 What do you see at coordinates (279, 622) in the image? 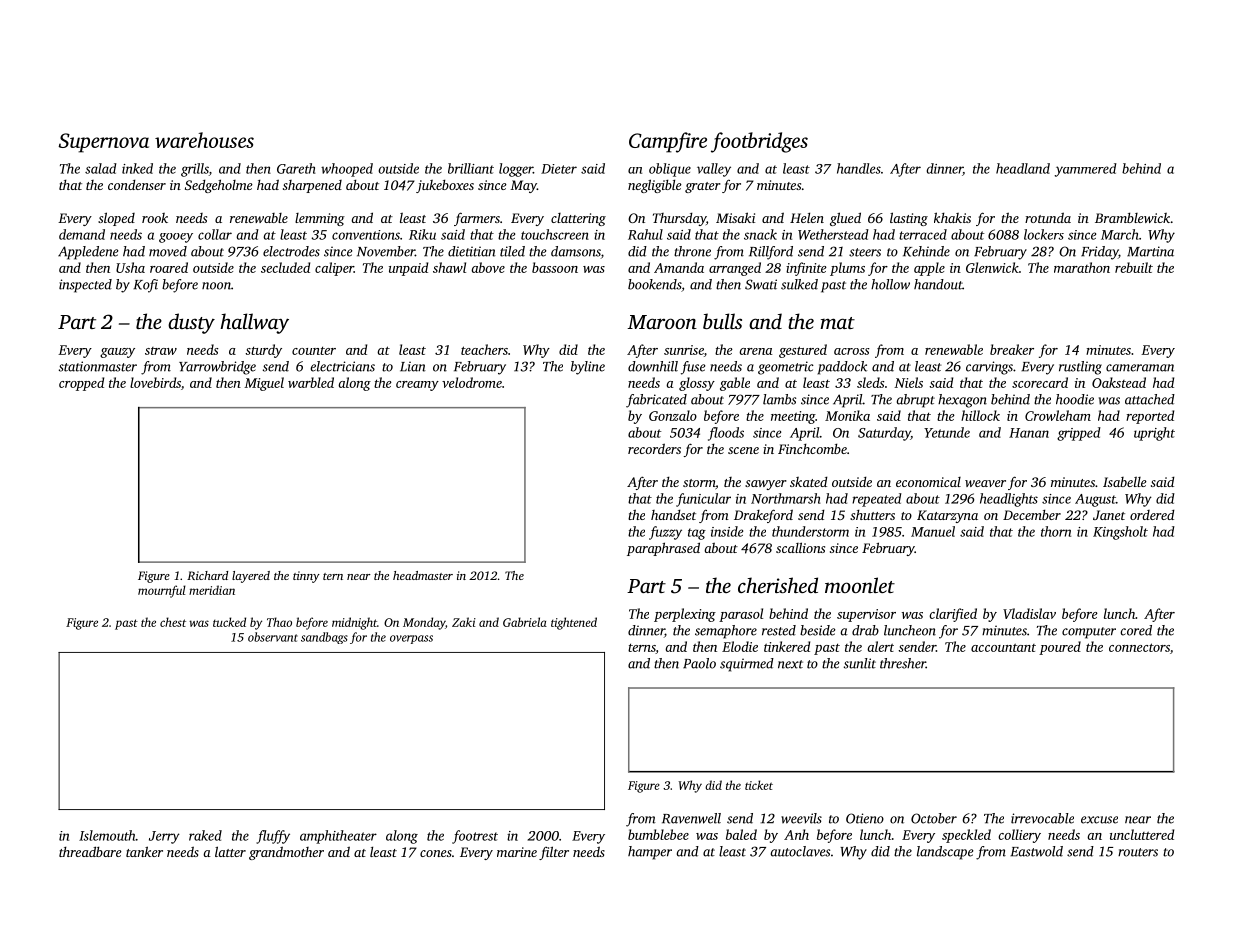
I see `Thao` at bounding box center [279, 622].
